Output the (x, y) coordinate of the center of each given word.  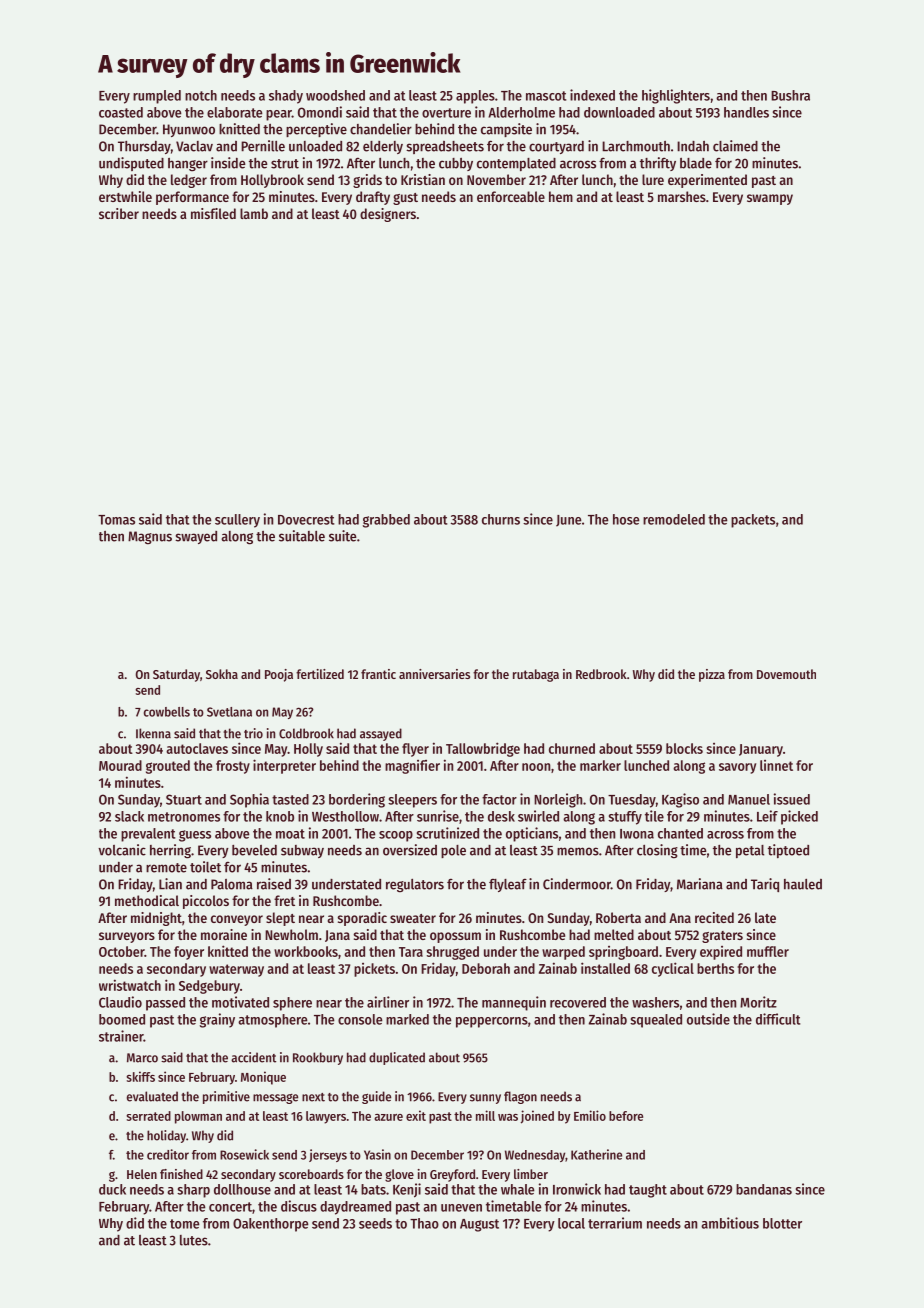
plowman (198, 1117)
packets (753, 521)
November (496, 179)
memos (578, 851)
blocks (684, 748)
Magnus (150, 538)
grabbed (386, 521)
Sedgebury (209, 987)
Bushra (790, 95)
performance (192, 198)
